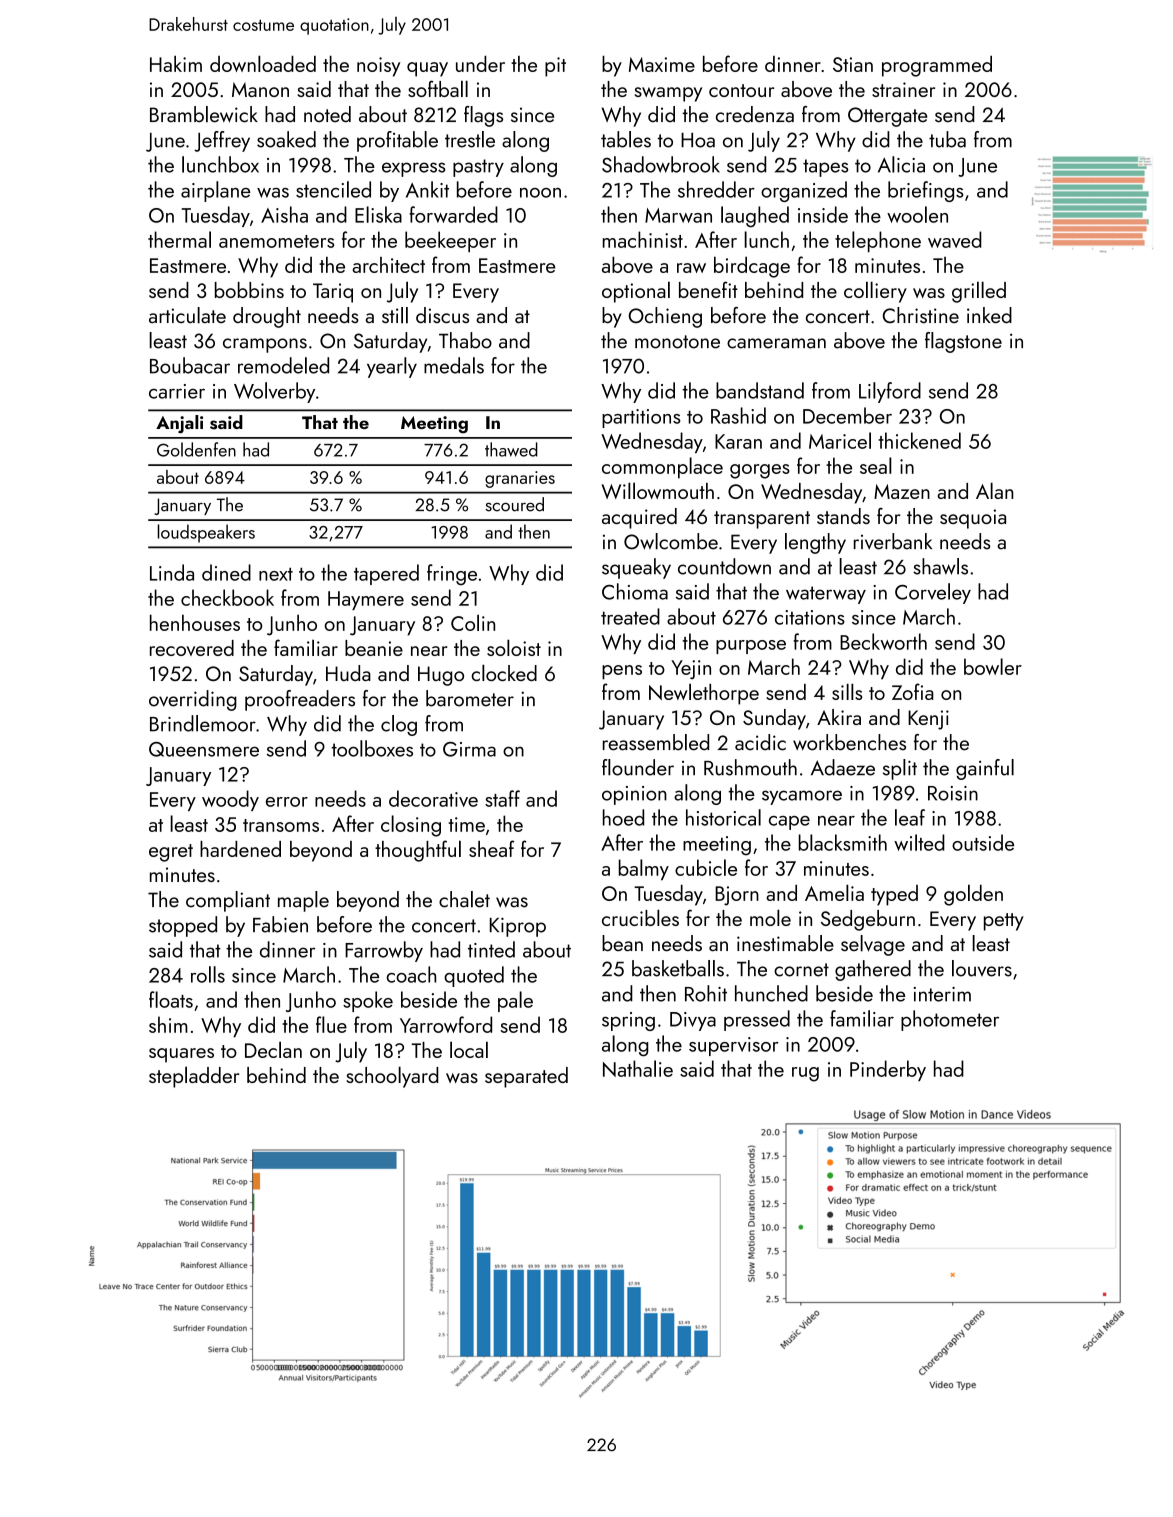 The height and width of the image is (1517, 1173). What do you see at coordinates (287, 802) in the image?
I see `error` at bounding box center [287, 802].
